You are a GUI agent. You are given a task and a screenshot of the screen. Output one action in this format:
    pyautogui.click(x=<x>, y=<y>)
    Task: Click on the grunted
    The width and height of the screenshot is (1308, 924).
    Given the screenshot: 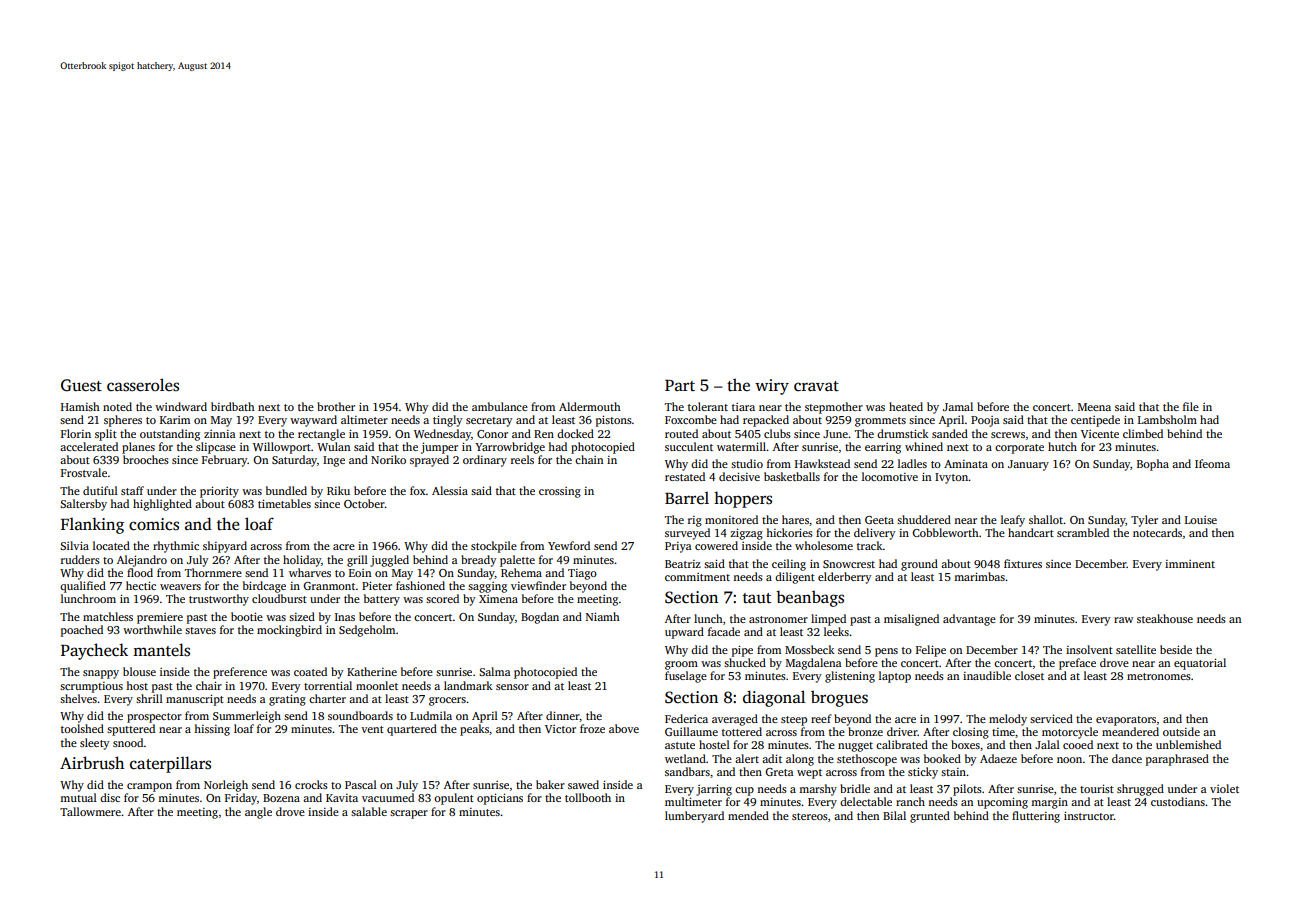 What is the action you would take?
    pyautogui.click(x=930, y=817)
